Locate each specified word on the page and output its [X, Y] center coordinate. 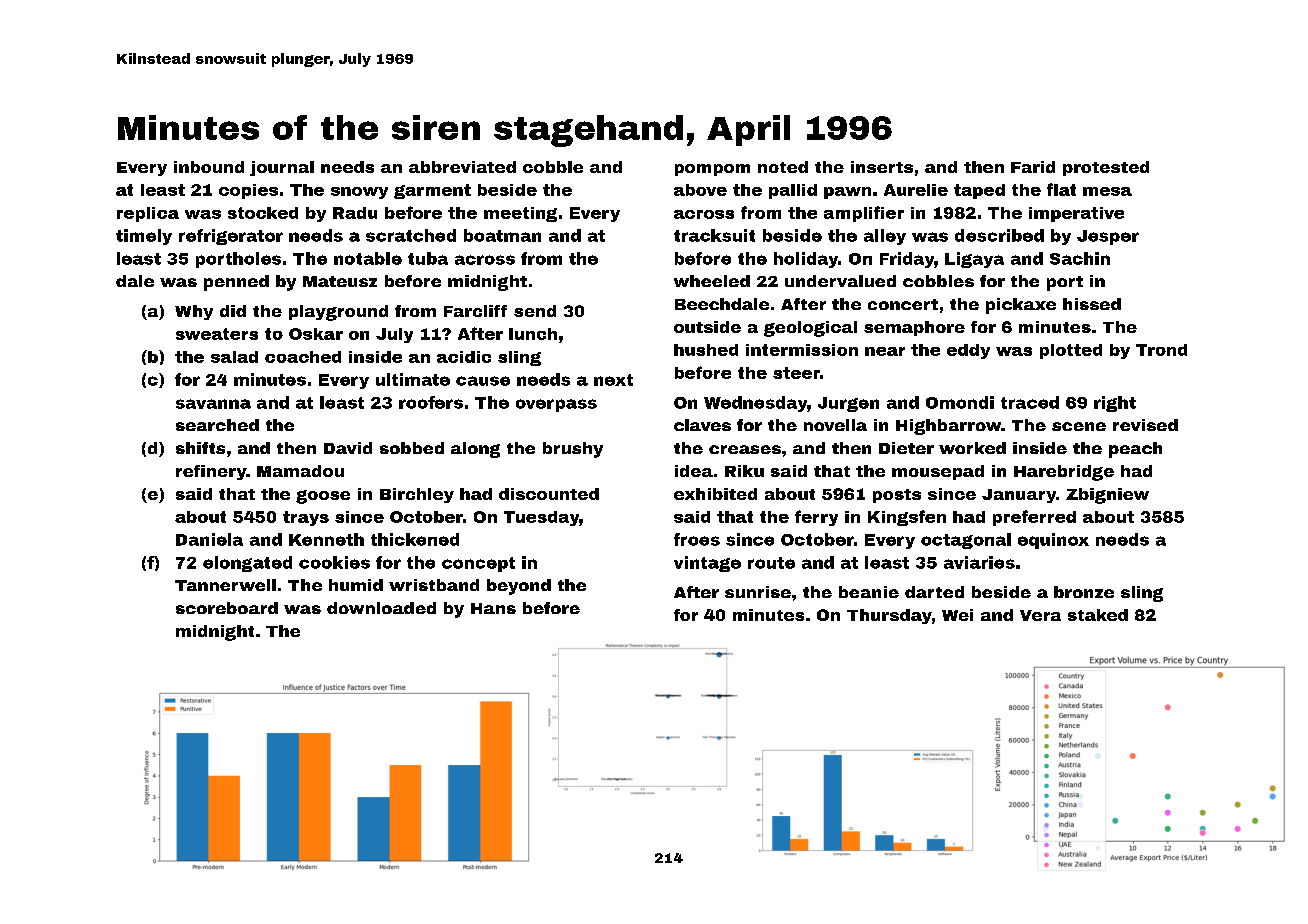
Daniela [209, 539]
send [535, 311]
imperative [1076, 214]
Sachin [1080, 258]
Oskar [316, 334]
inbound [209, 167]
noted [783, 167]
